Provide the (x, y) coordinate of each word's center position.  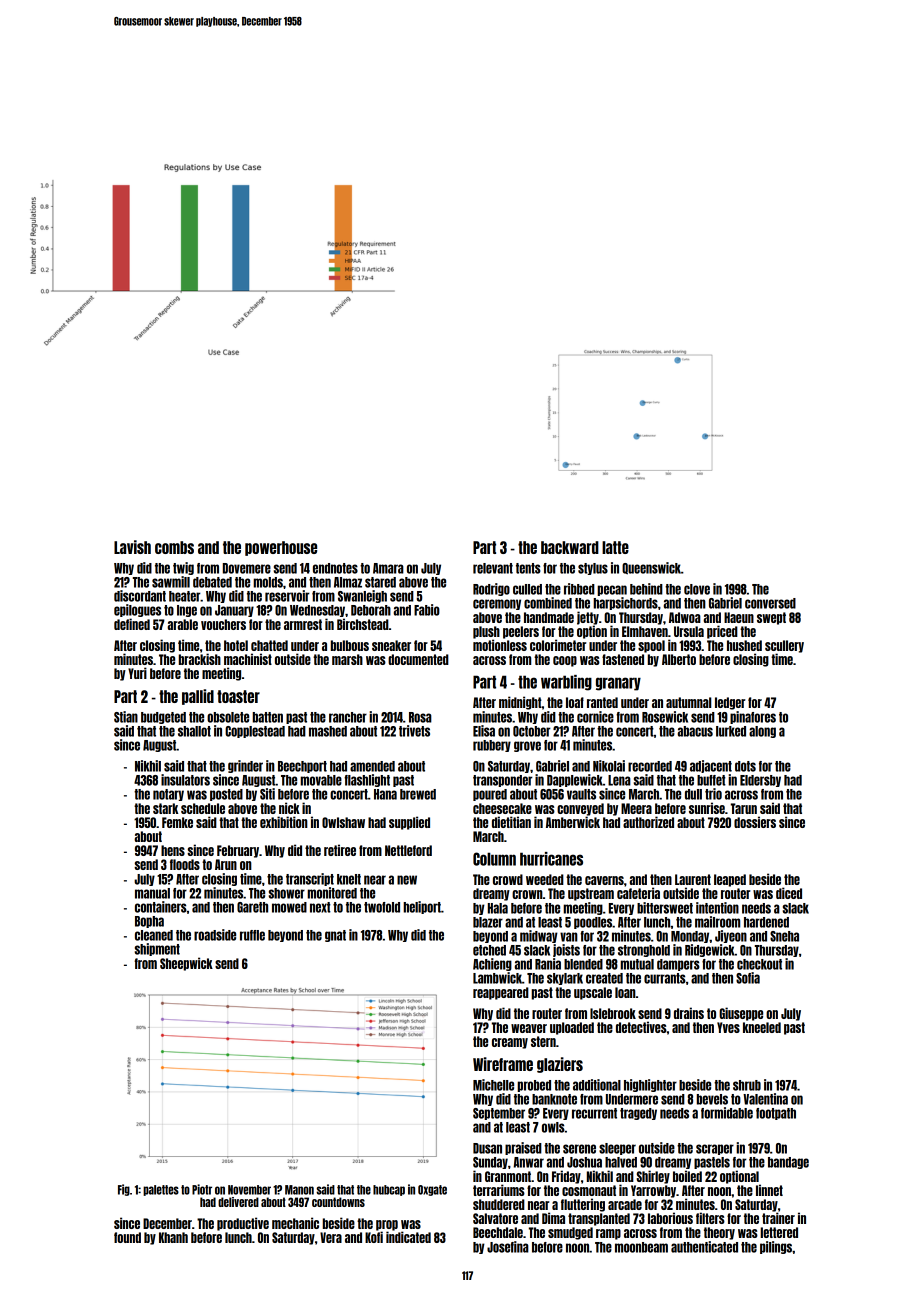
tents (528, 568)
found (127, 1237)
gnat (335, 936)
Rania (548, 964)
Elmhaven (645, 631)
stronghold (644, 951)
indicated (408, 1237)
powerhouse (281, 548)
